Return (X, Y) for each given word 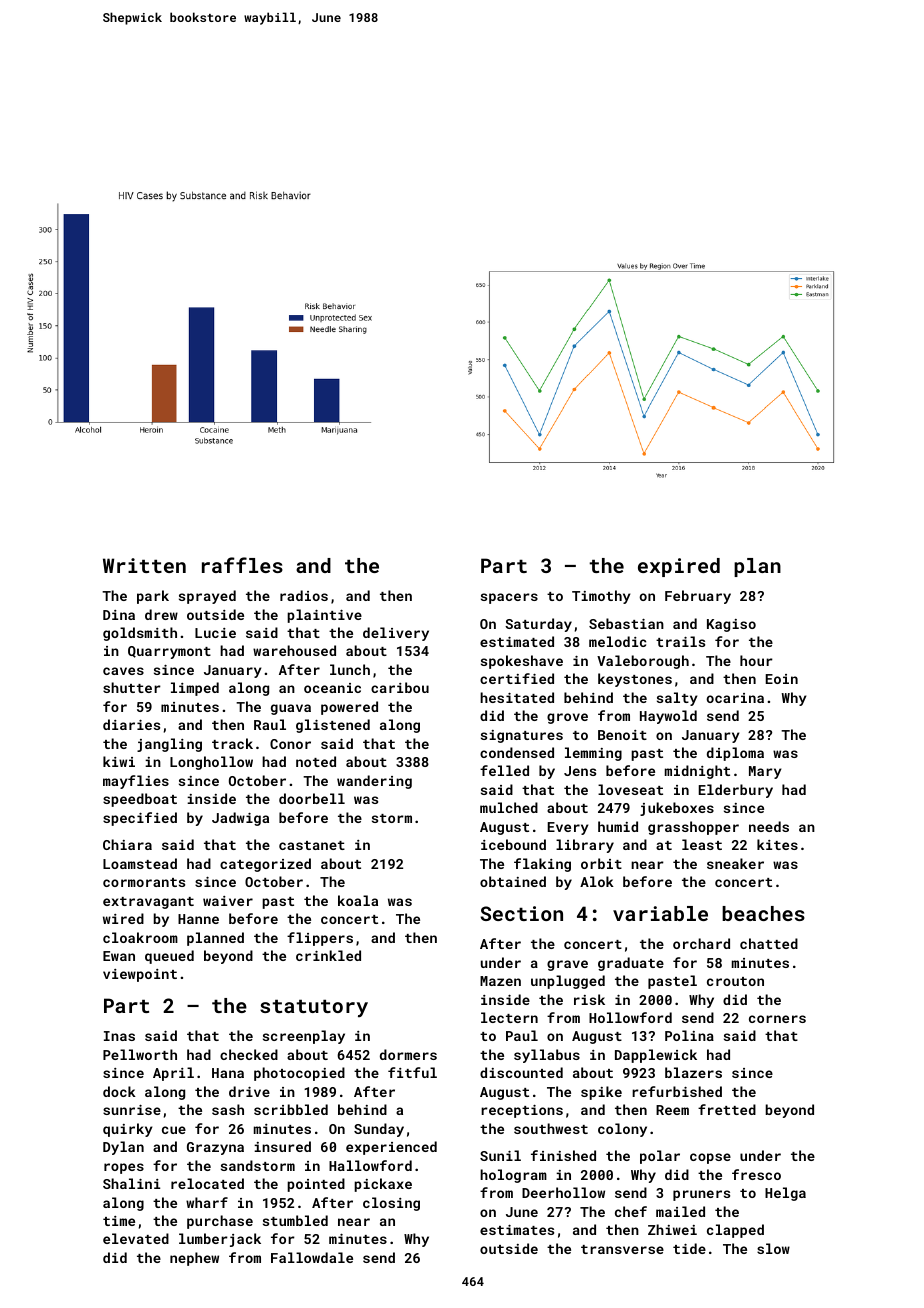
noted (316, 761)
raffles (242, 565)
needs (769, 826)
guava (291, 709)
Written (144, 565)
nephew (194, 1259)
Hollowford (630, 1017)
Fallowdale (312, 1257)
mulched (509, 807)
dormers (408, 1054)
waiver (228, 901)
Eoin (782, 679)
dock (119, 1091)
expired (679, 567)
